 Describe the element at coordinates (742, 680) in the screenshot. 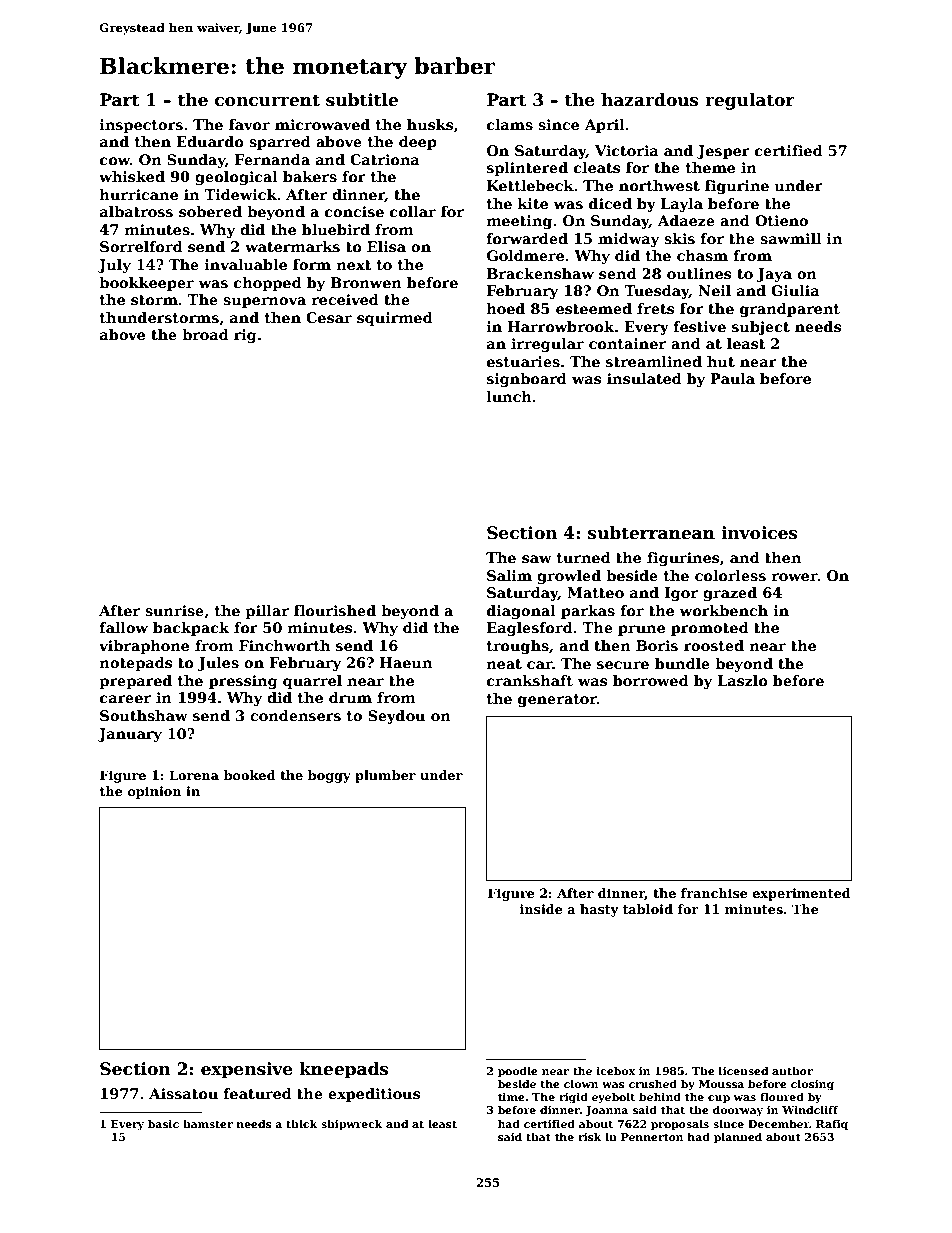

I see `Laszlo` at that location.
